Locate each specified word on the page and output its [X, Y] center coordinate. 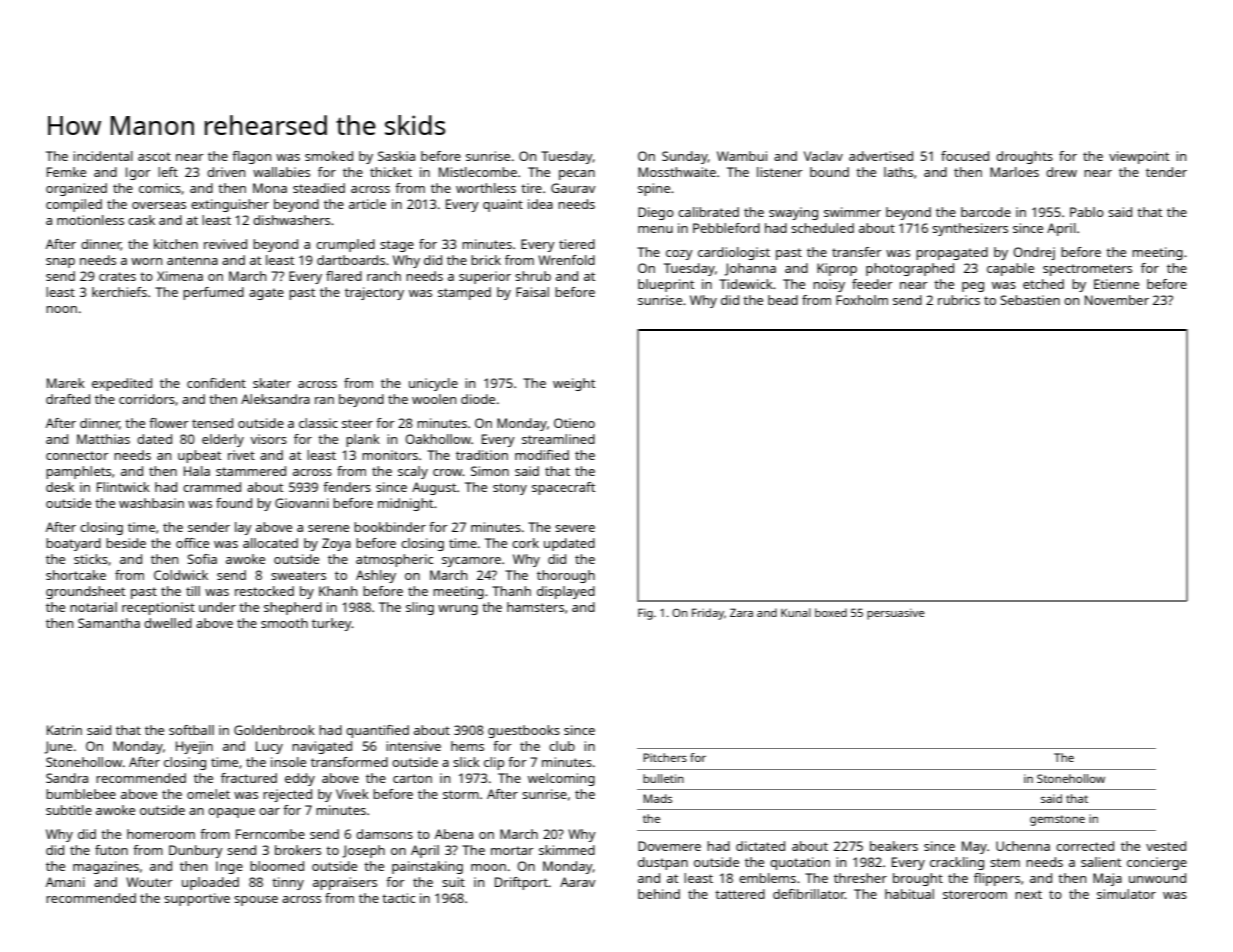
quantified [377, 731]
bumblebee [81, 794]
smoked [329, 156]
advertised [881, 156]
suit [453, 882]
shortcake [76, 575]
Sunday [685, 157]
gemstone [1057, 820]
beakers [894, 846]
